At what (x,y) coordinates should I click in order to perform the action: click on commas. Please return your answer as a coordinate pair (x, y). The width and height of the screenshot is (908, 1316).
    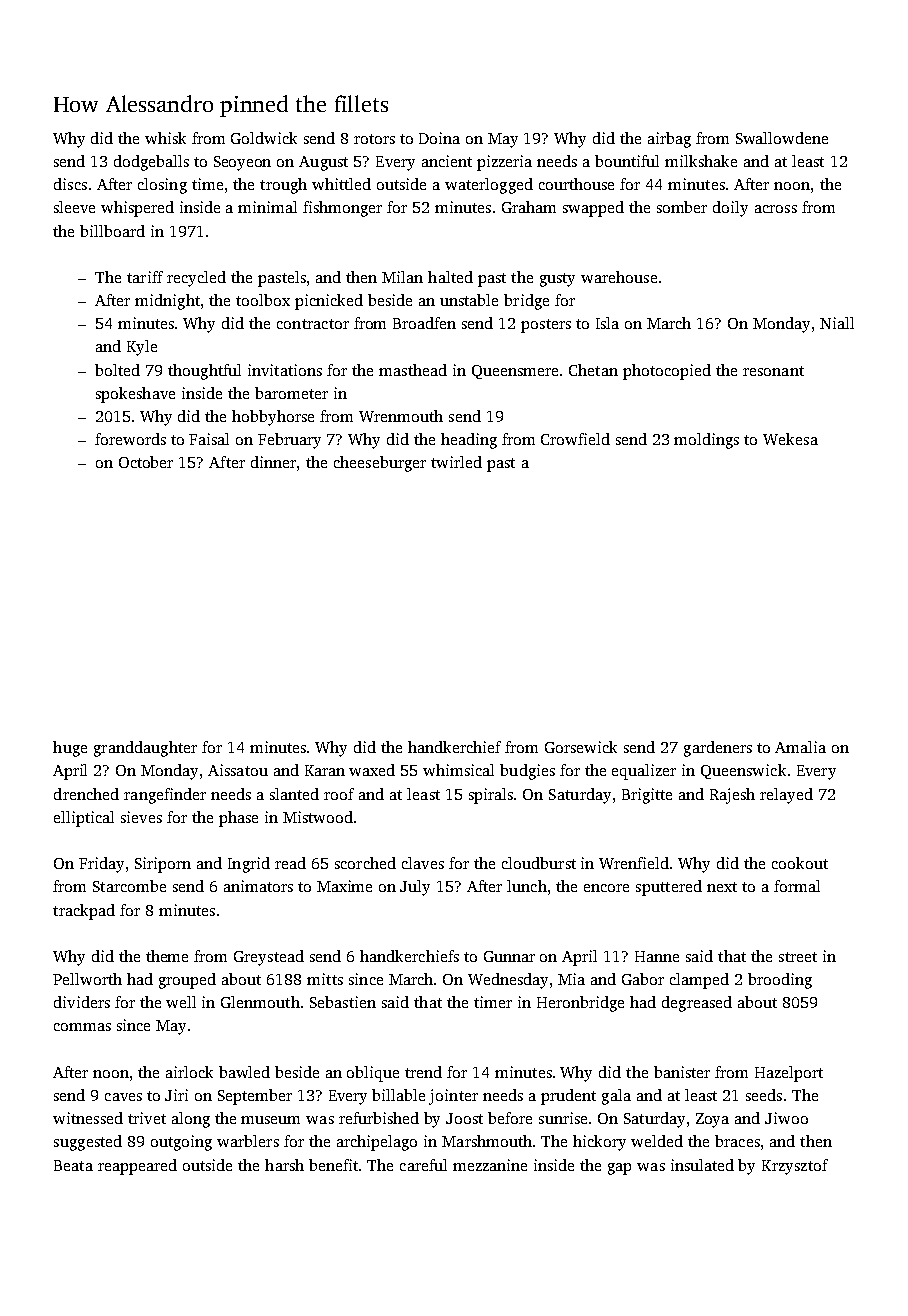
    Looking at the image, I should click on (82, 1027).
